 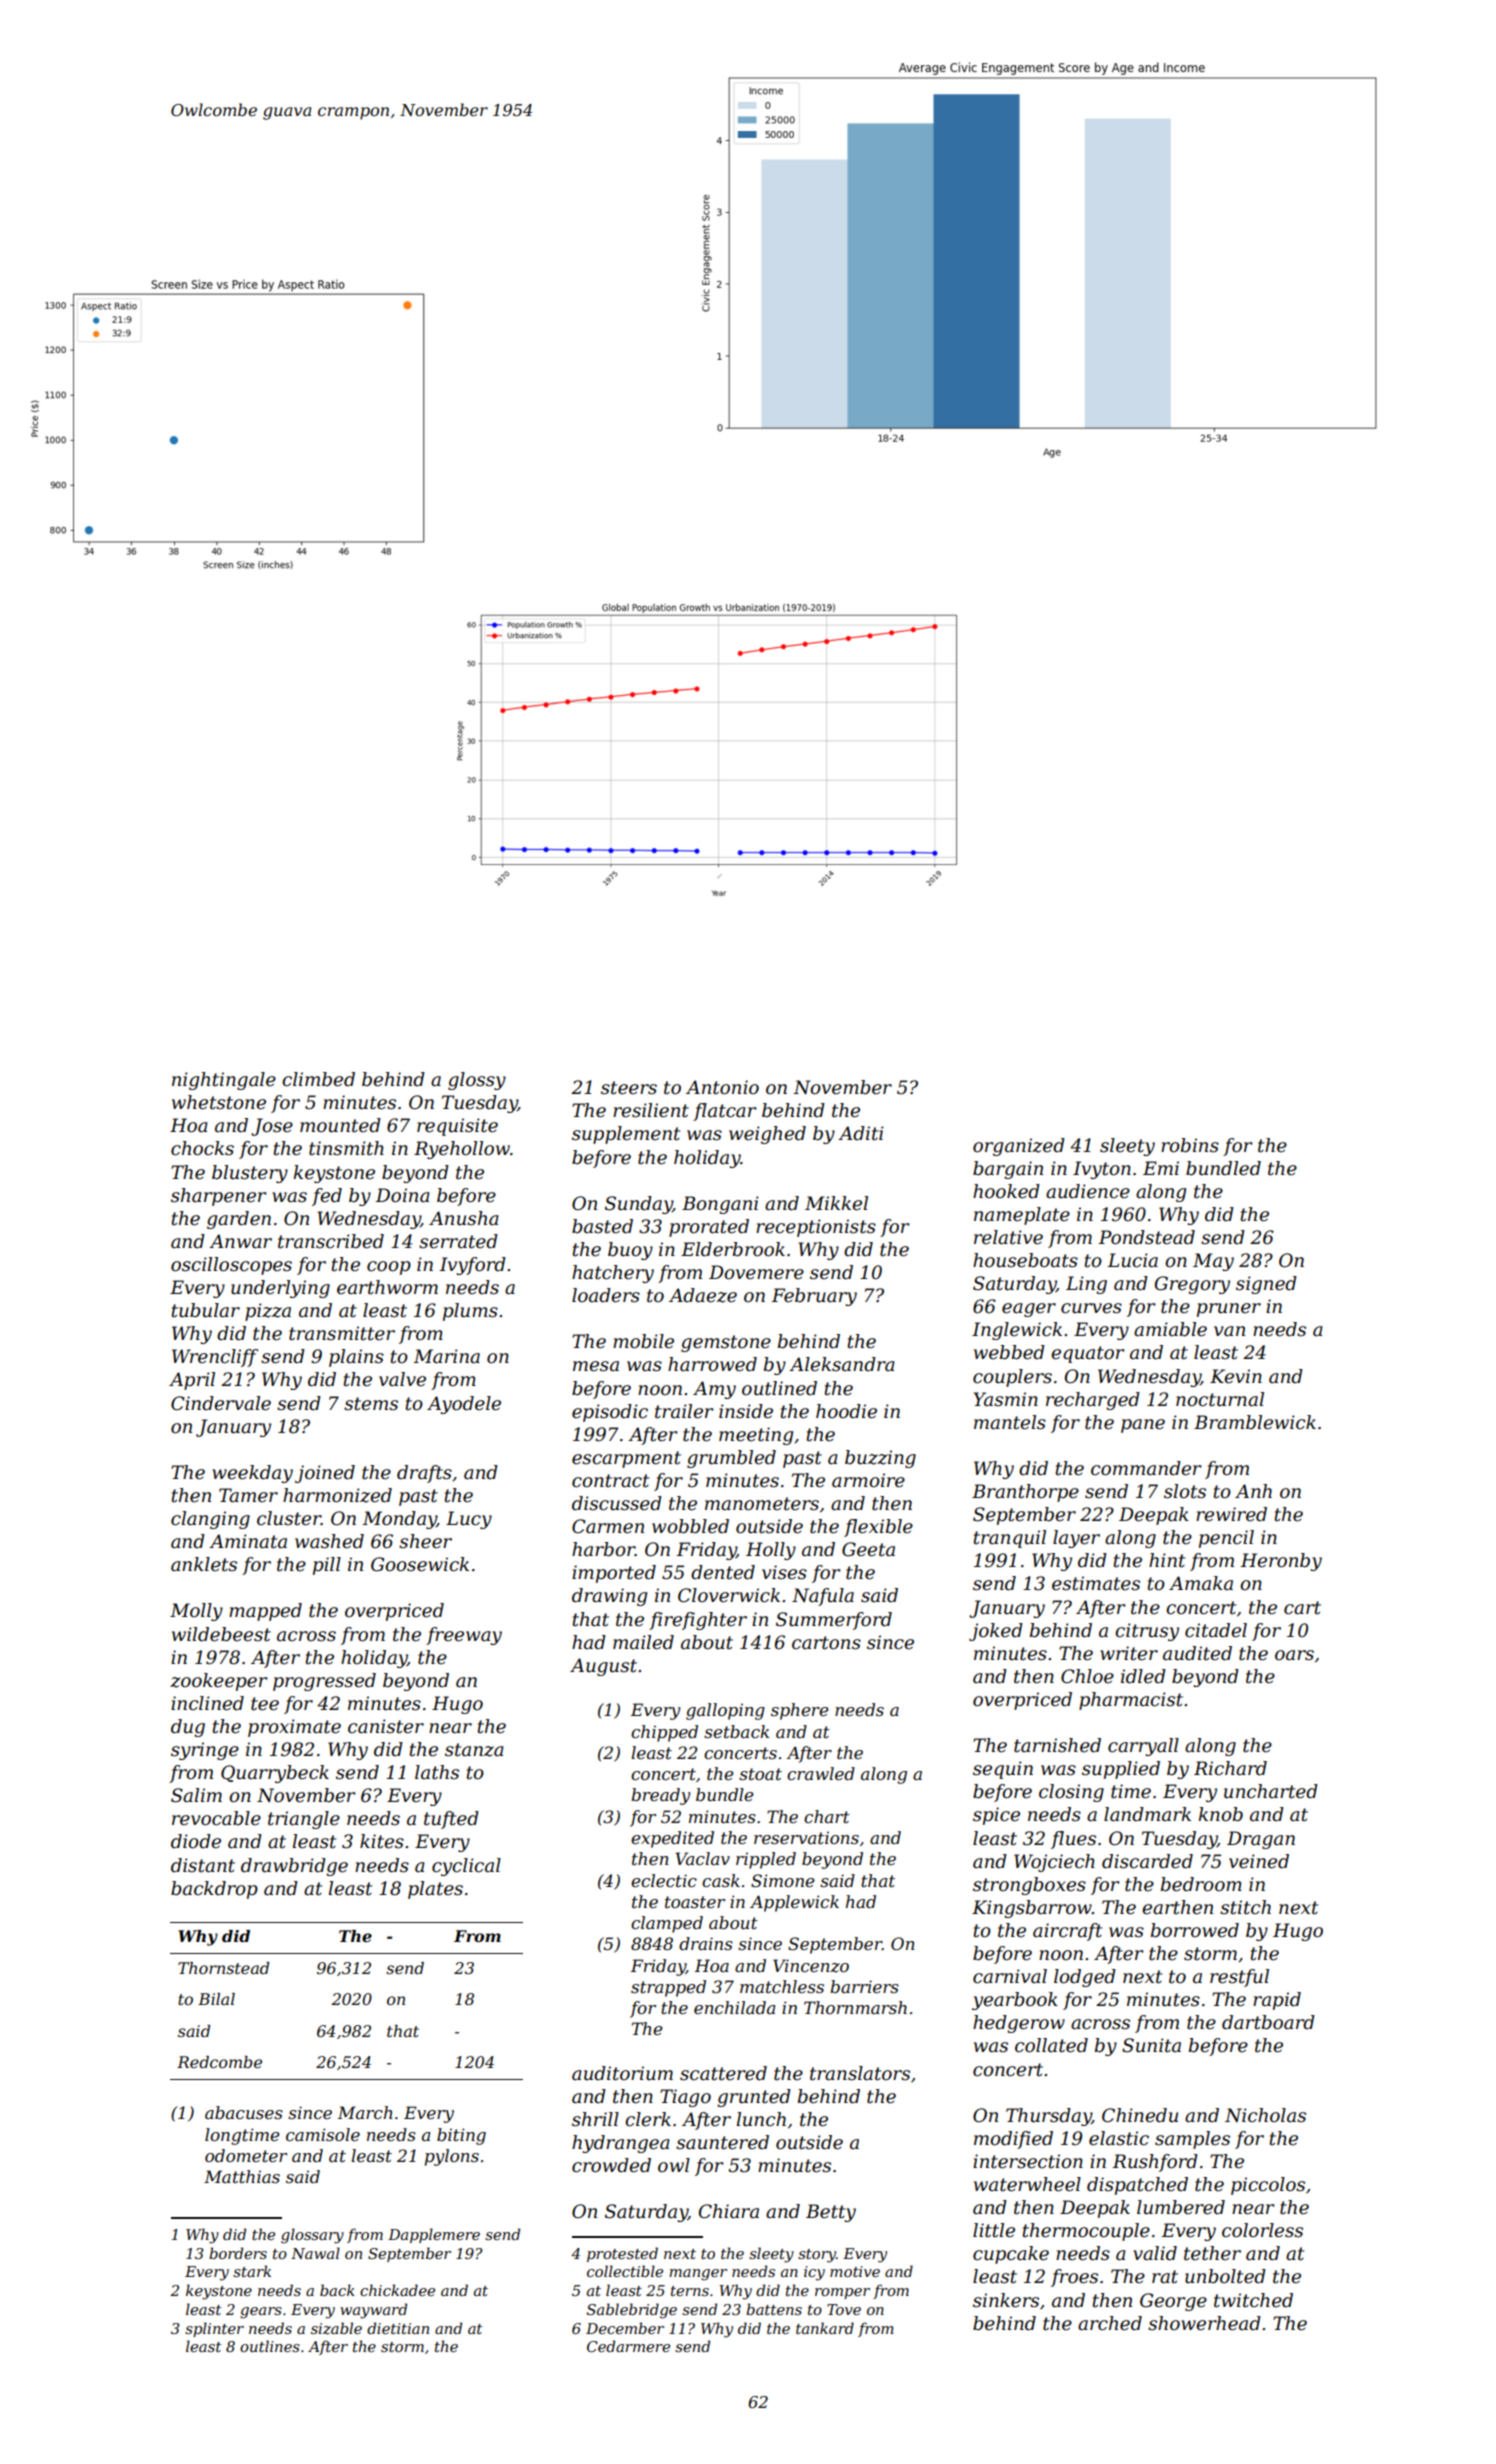 What do you see at coordinates (318, 1079) in the screenshot?
I see `climbed` at bounding box center [318, 1079].
